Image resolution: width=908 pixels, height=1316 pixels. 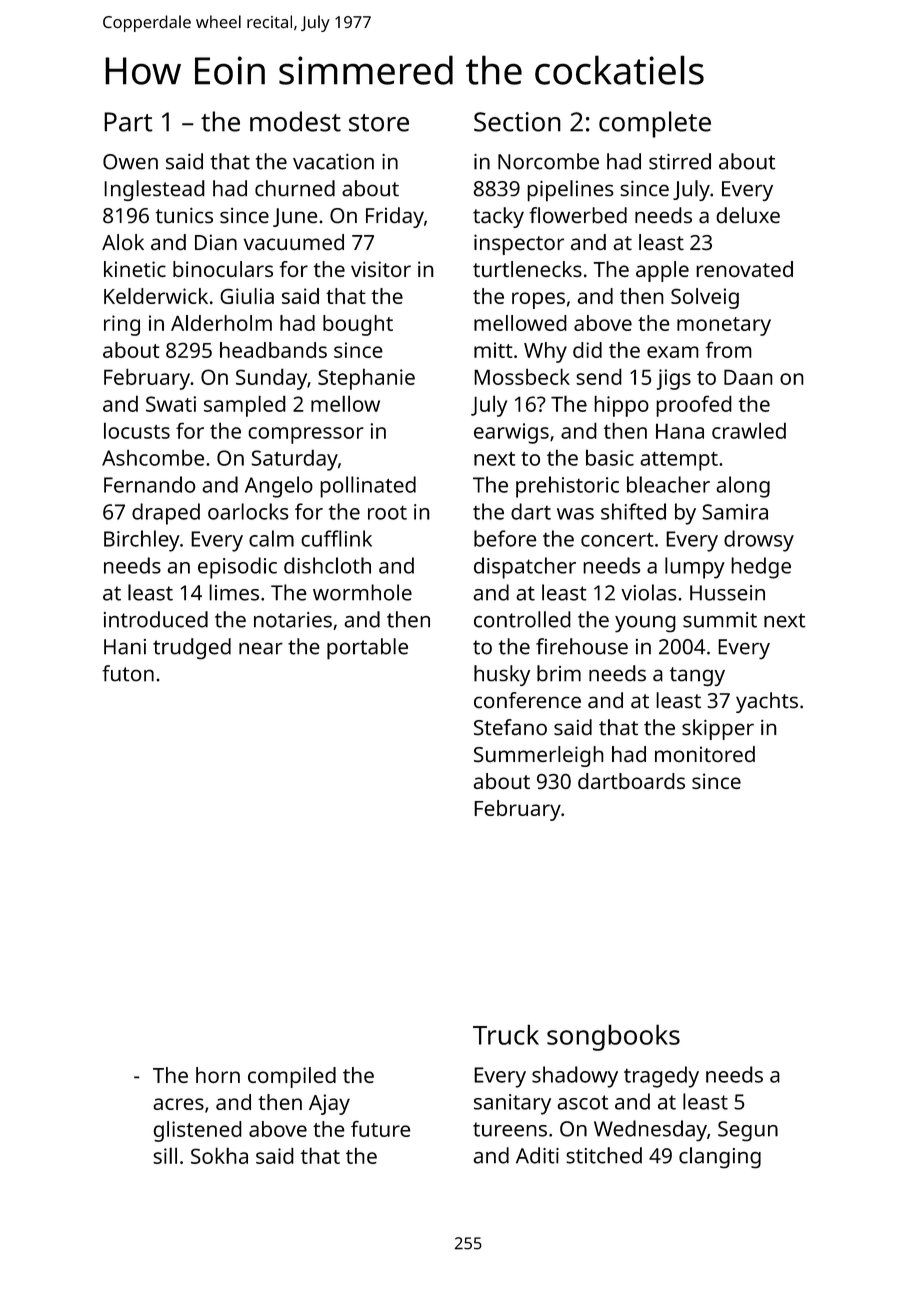 I want to click on songbooks, so click(x=613, y=1037).
